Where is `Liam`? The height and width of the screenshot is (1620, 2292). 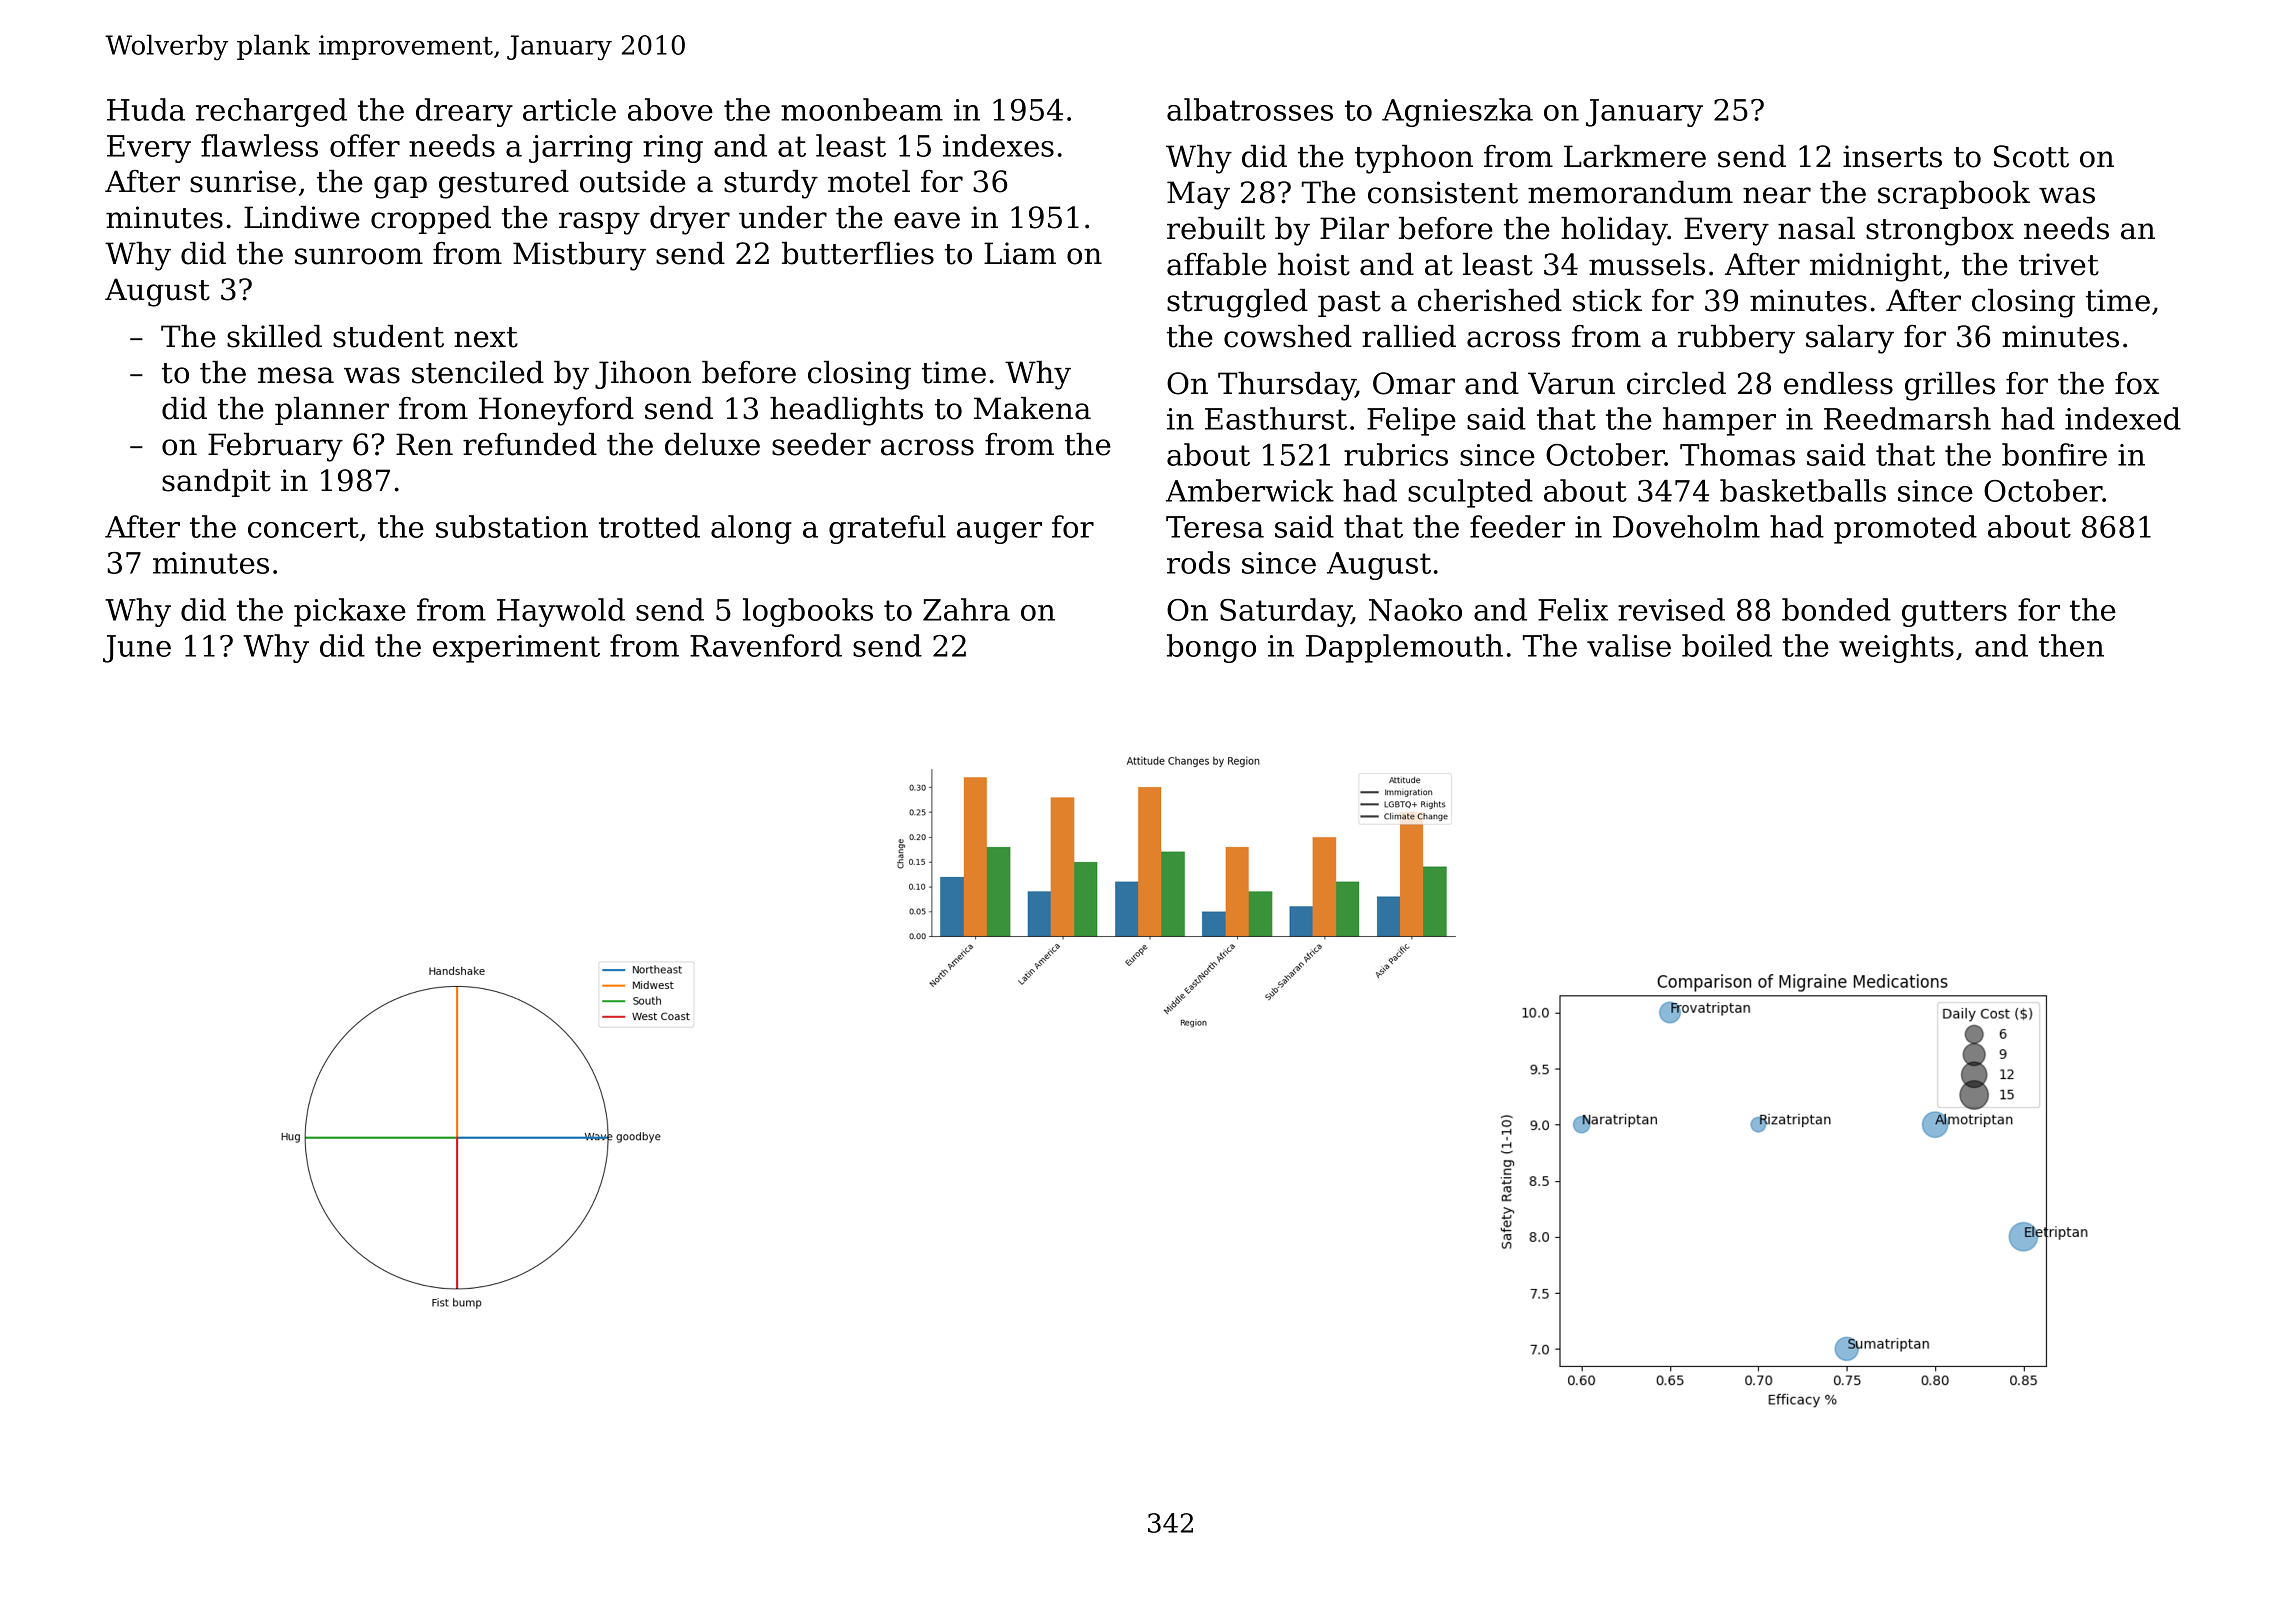
Liam is located at coordinates (1020, 253).
